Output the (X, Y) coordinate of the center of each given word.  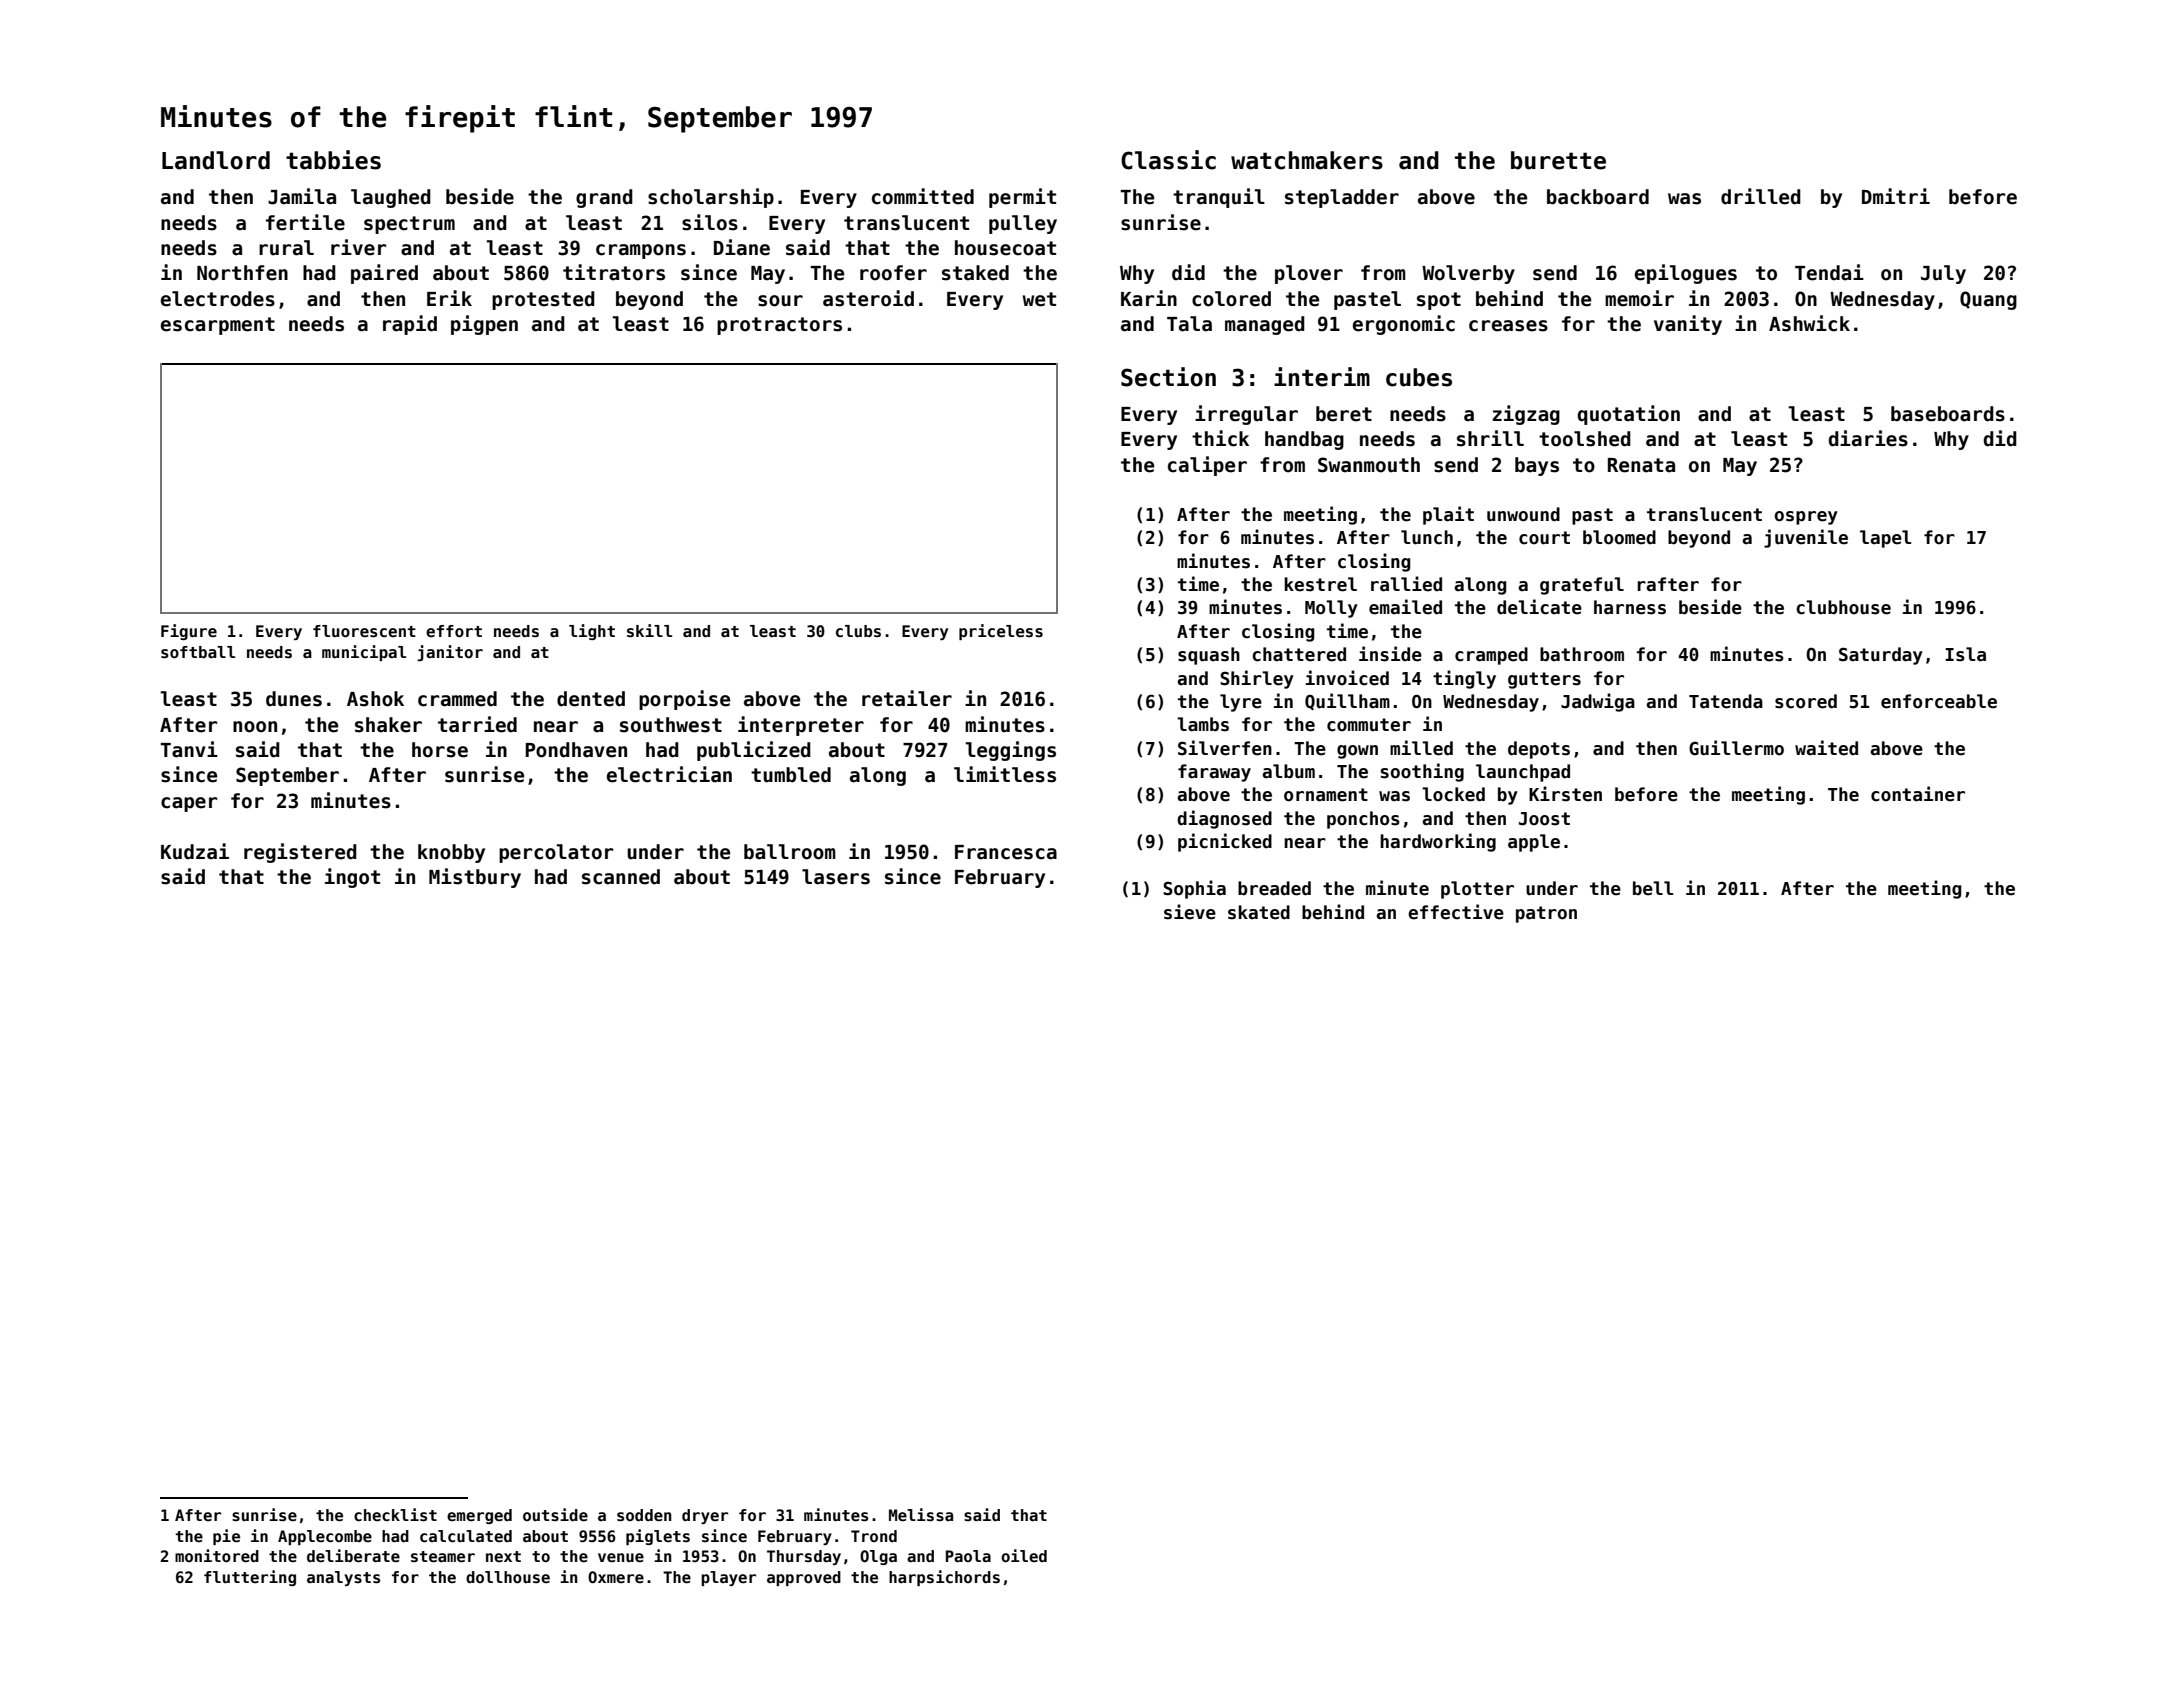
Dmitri (1896, 196)
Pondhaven (576, 750)
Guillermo (1736, 748)
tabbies (333, 160)
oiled (1024, 1555)
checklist (395, 1515)
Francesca (1006, 852)
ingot (352, 878)
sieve (1190, 912)
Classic (1168, 160)
